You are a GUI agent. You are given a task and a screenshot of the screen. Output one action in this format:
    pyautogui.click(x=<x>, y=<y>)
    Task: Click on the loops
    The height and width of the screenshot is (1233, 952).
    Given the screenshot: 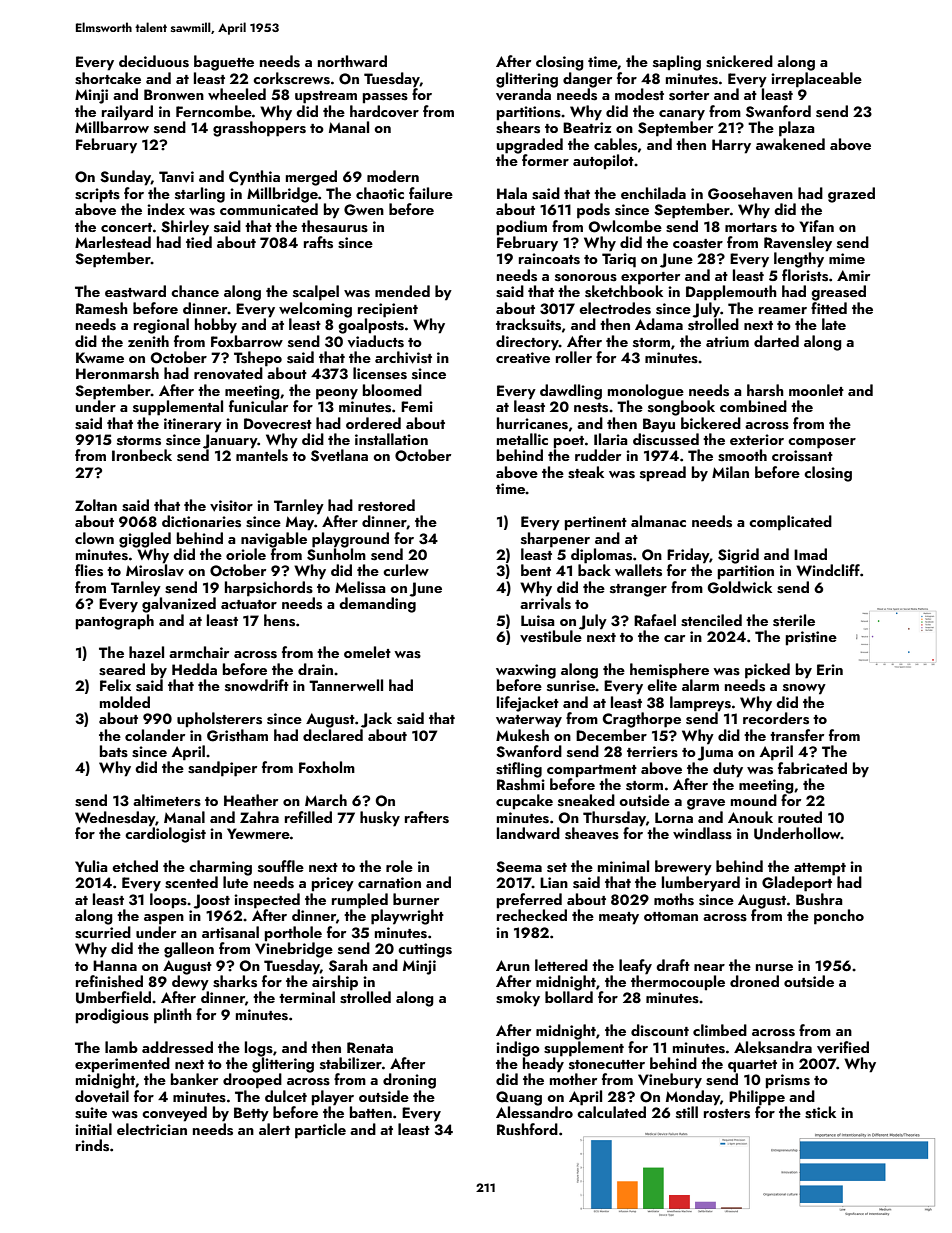 What is the action you would take?
    pyautogui.click(x=168, y=901)
